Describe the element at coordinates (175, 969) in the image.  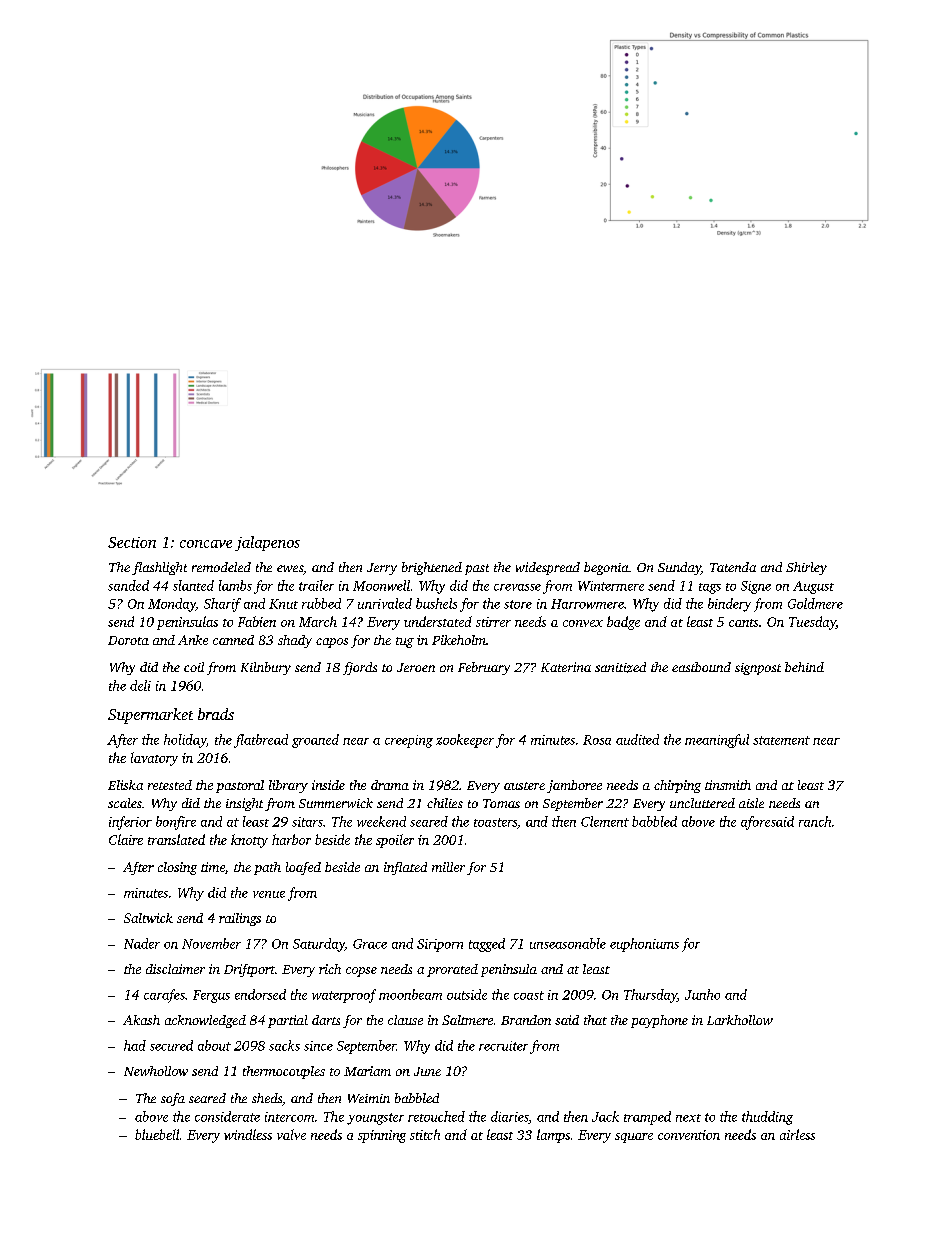
I see `disclaimer` at that location.
